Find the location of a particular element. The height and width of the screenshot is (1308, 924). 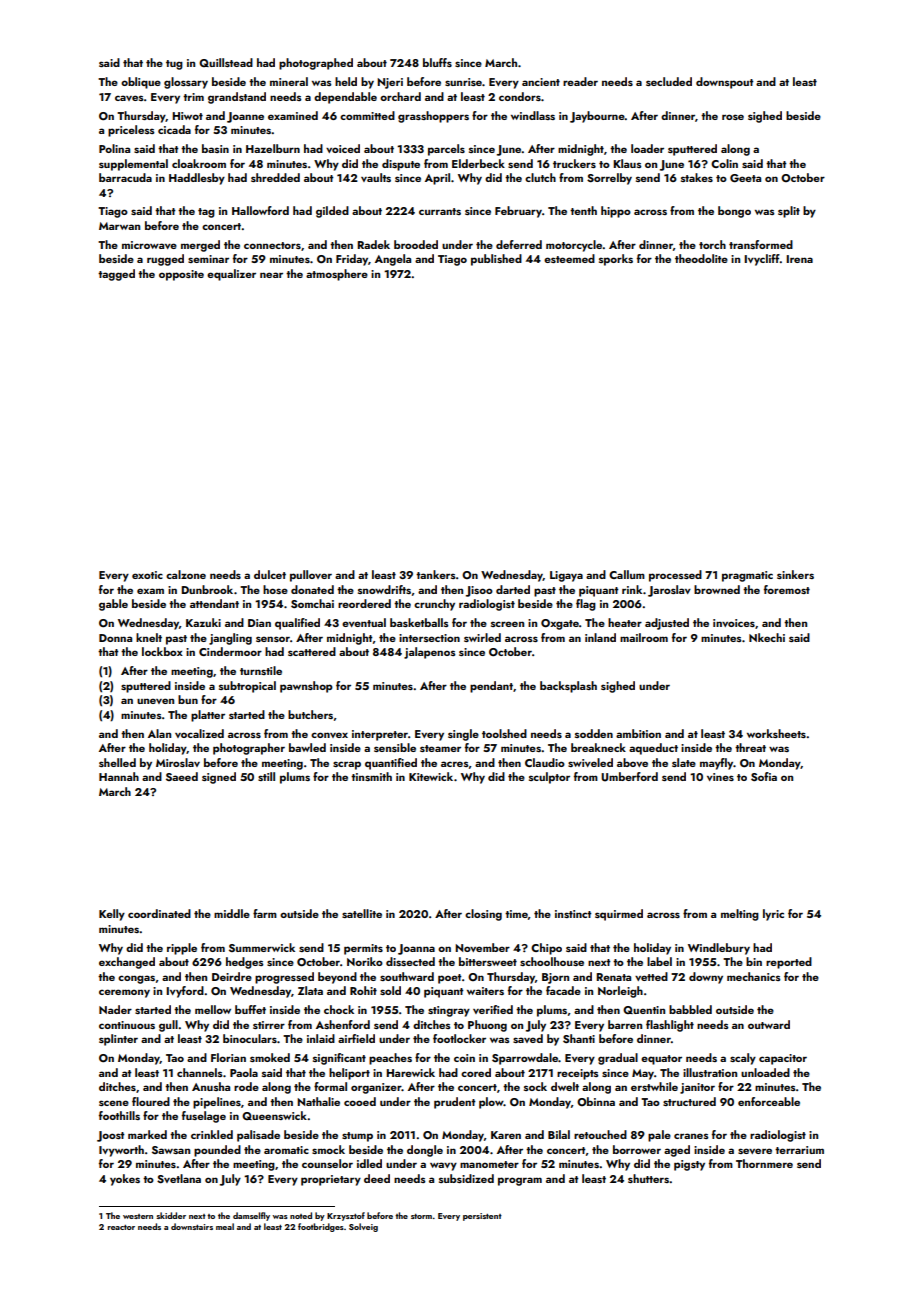

snowdrifts is located at coordinates (384, 589).
